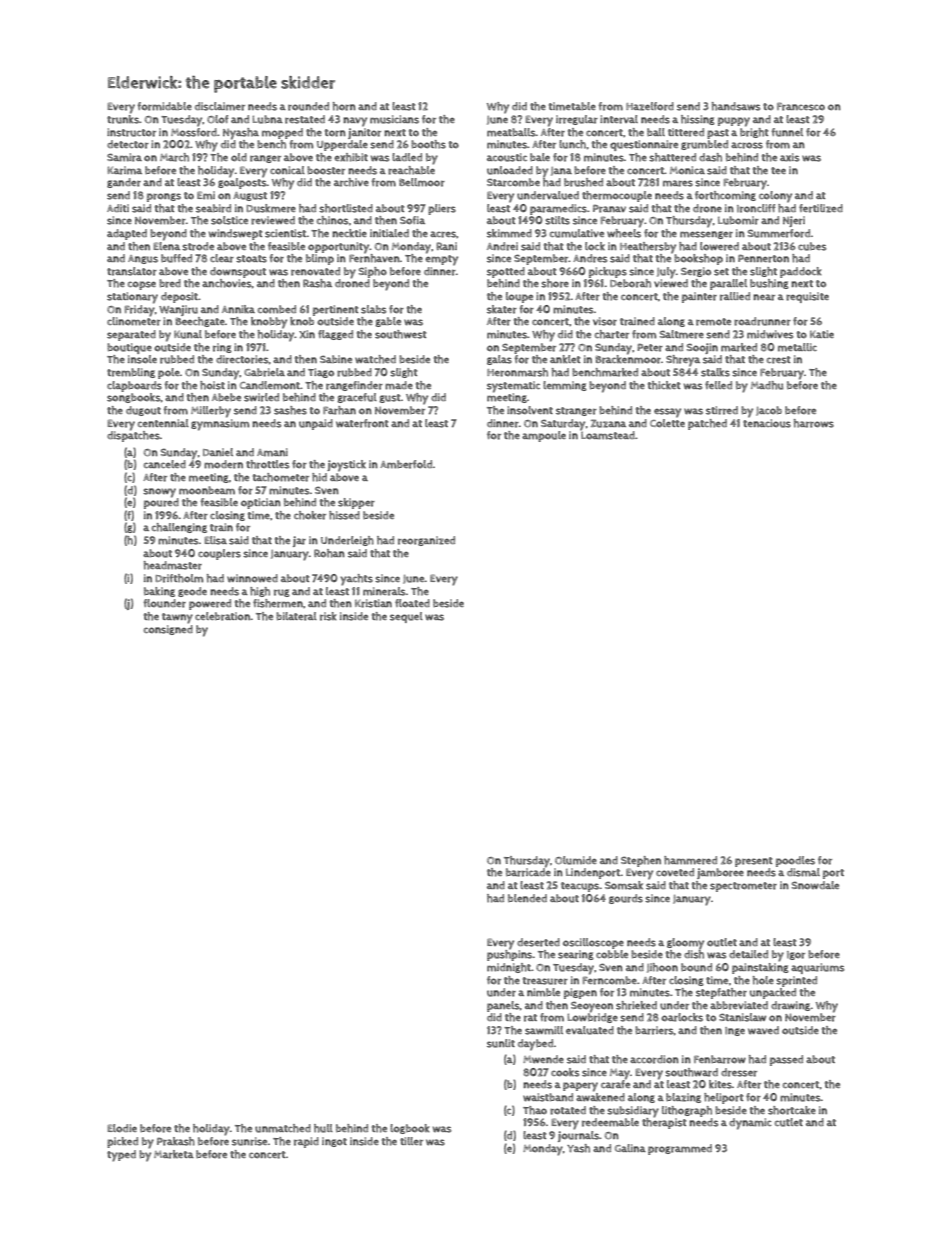  I want to click on galas, so click(499, 360).
